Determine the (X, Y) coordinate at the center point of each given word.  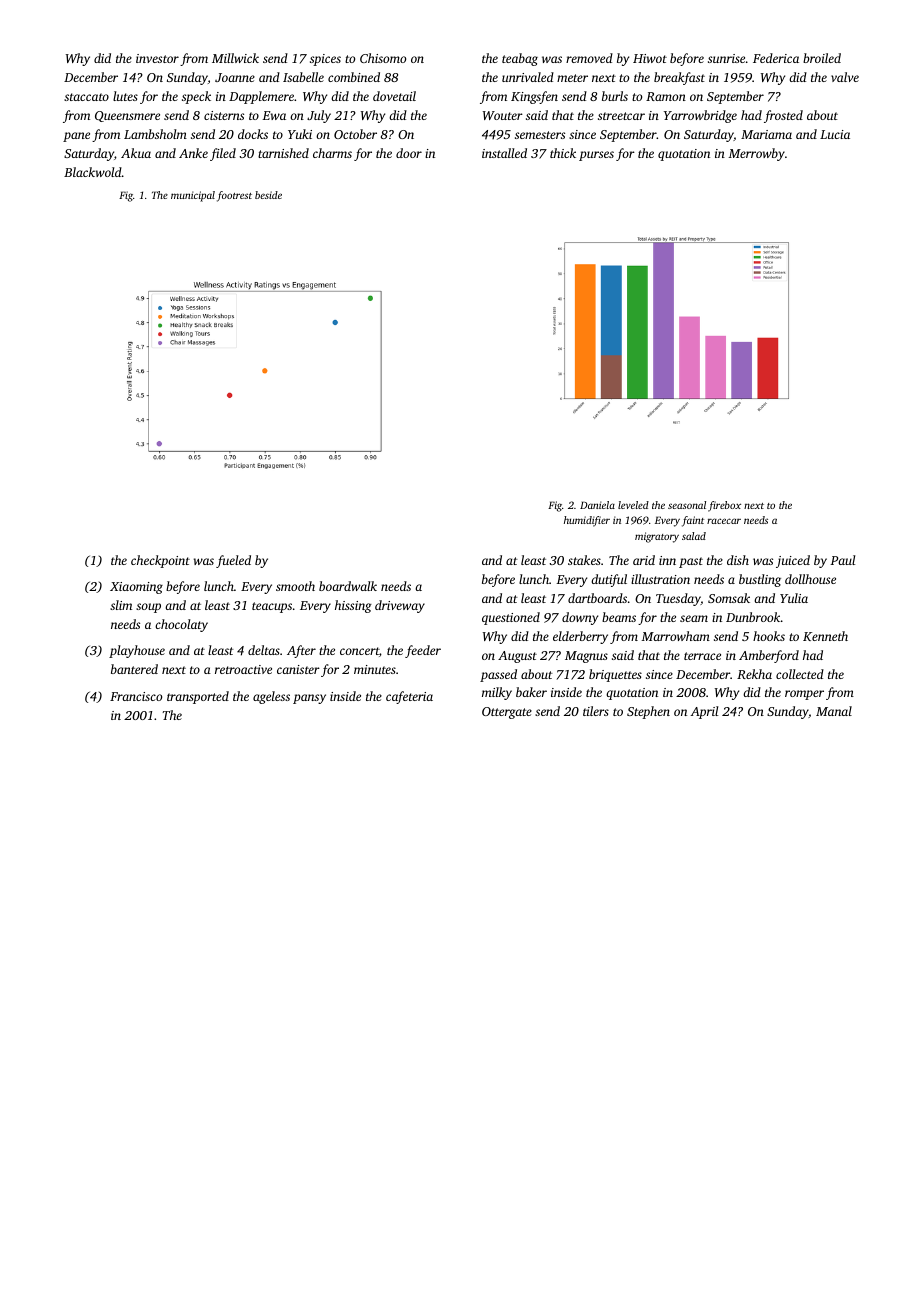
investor (157, 58)
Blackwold (93, 172)
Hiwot (650, 58)
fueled (233, 561)
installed (504, 153)
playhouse (137, 651)
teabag (520, 59)
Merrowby (756, 154)
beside (268, 195)
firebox (724, 506)
